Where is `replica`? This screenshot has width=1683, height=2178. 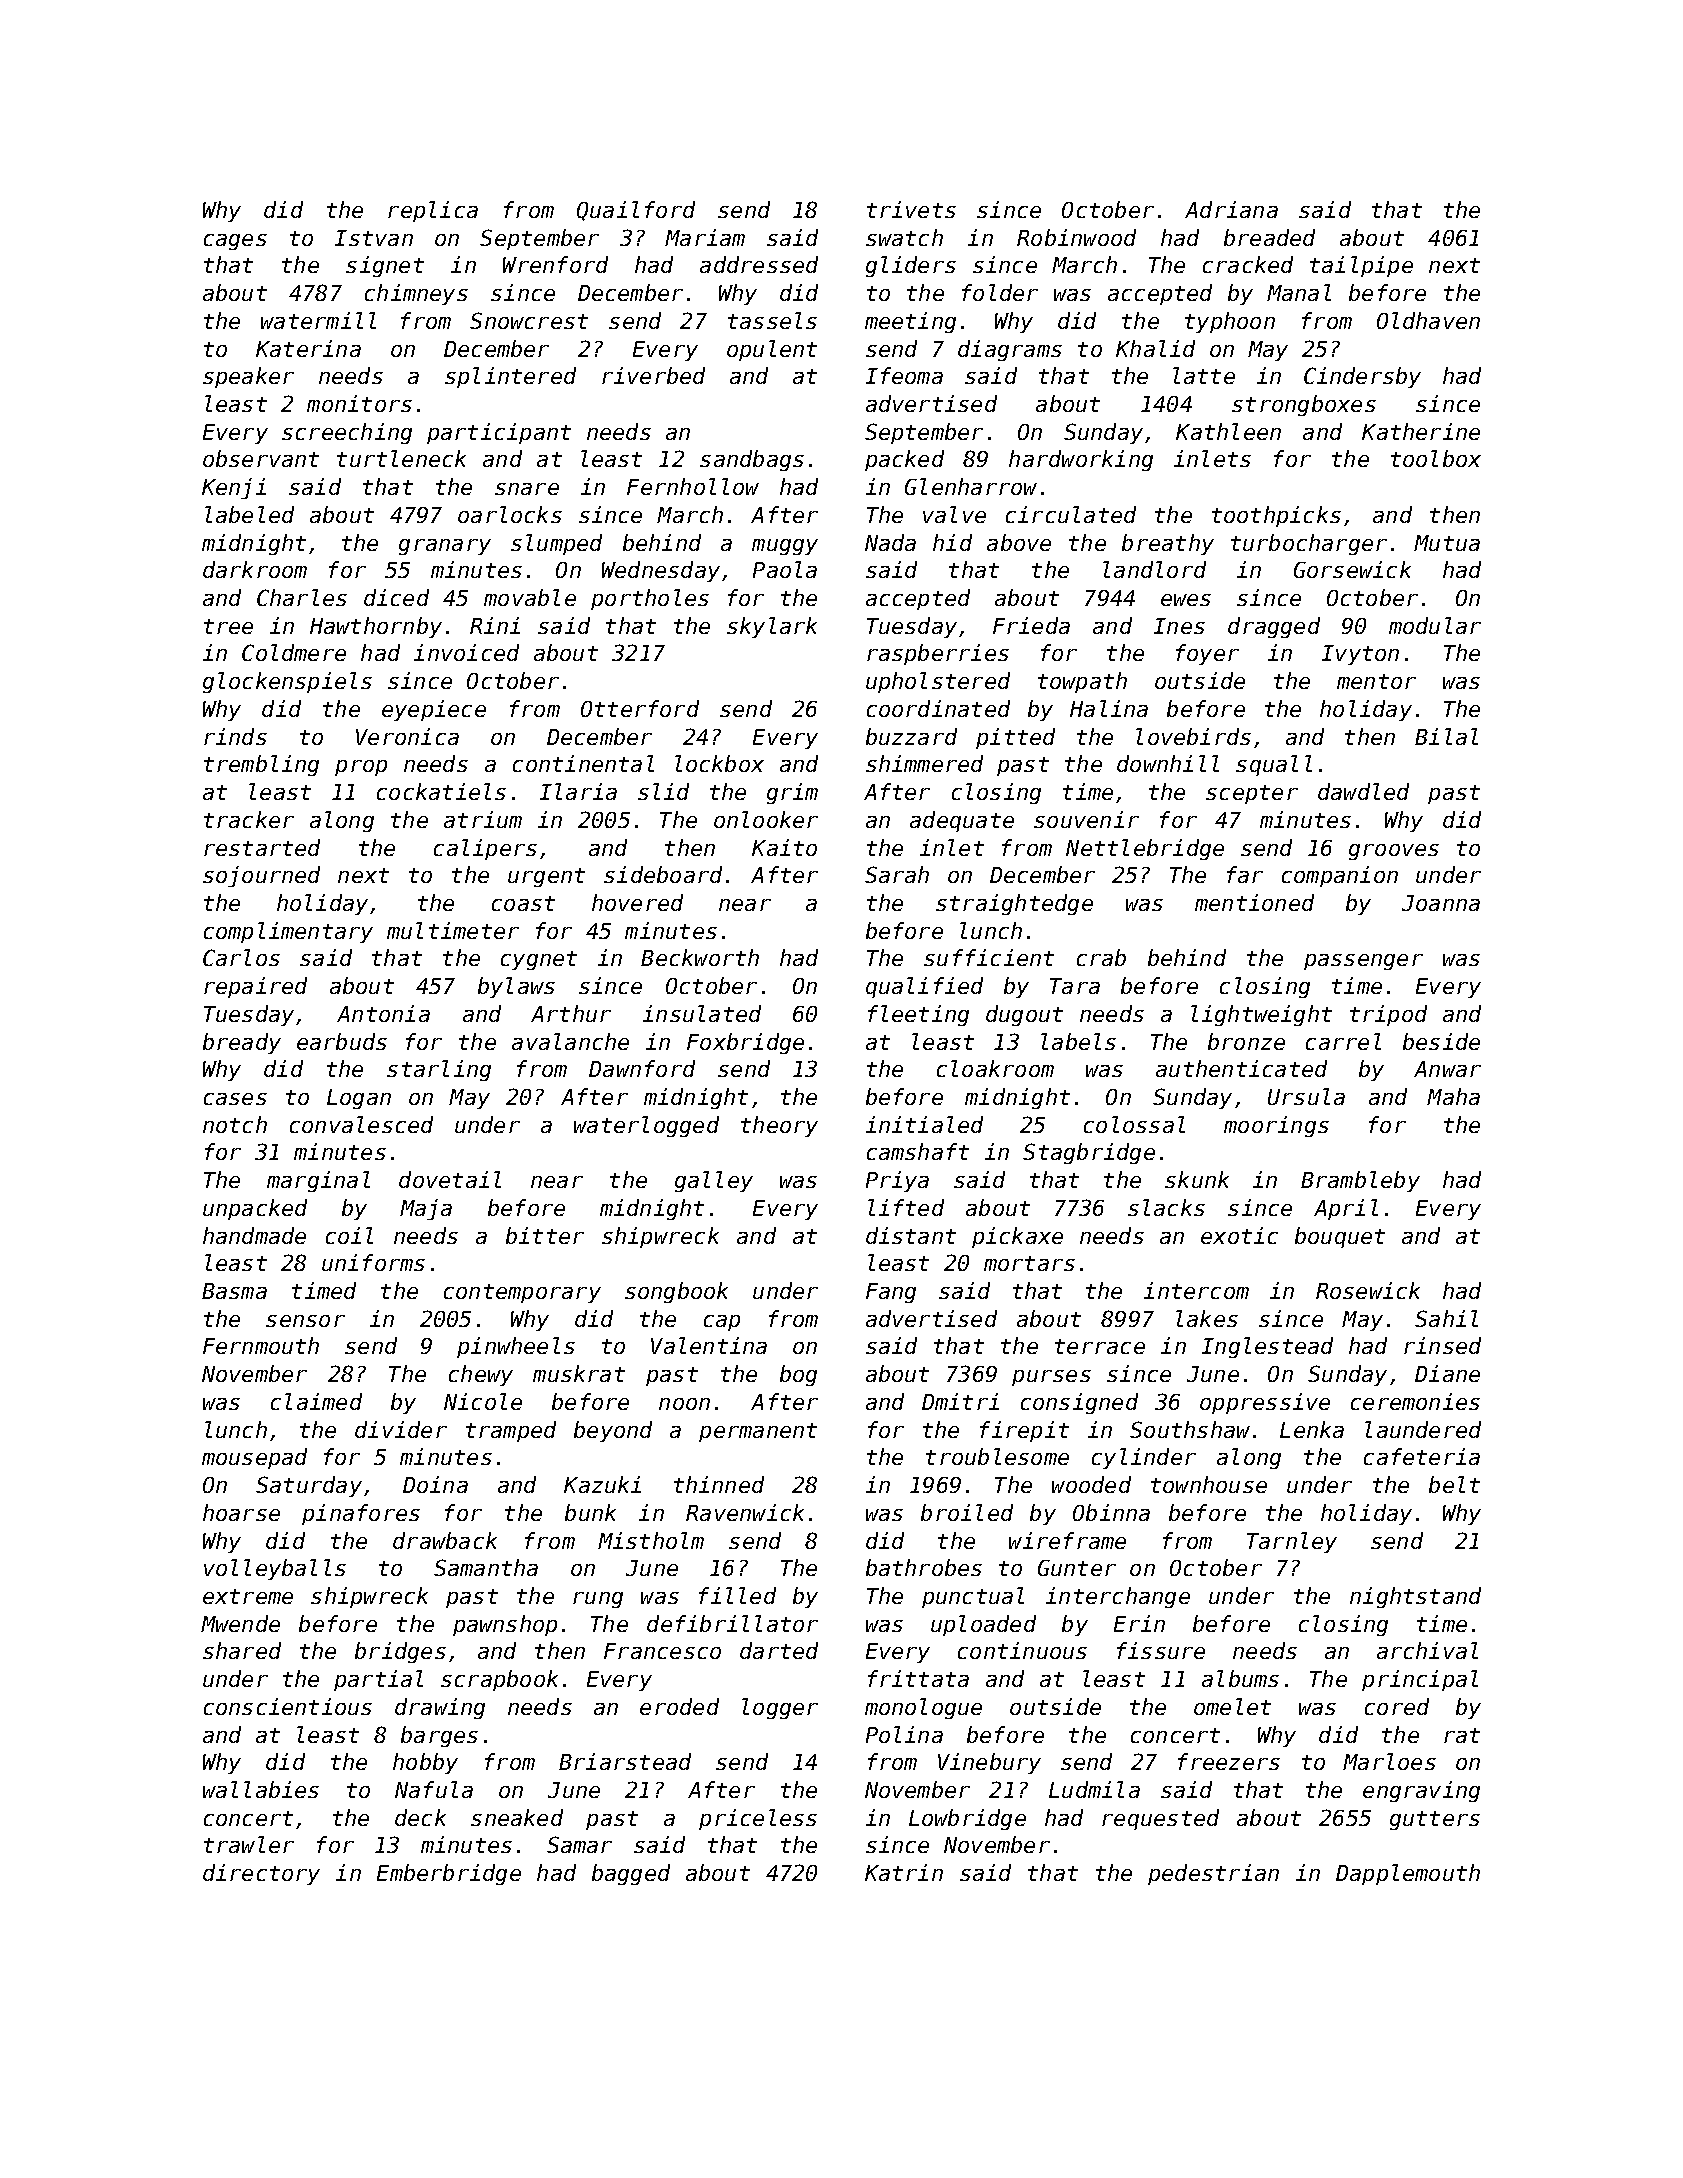
replica is located at coordinates (433, 211).
